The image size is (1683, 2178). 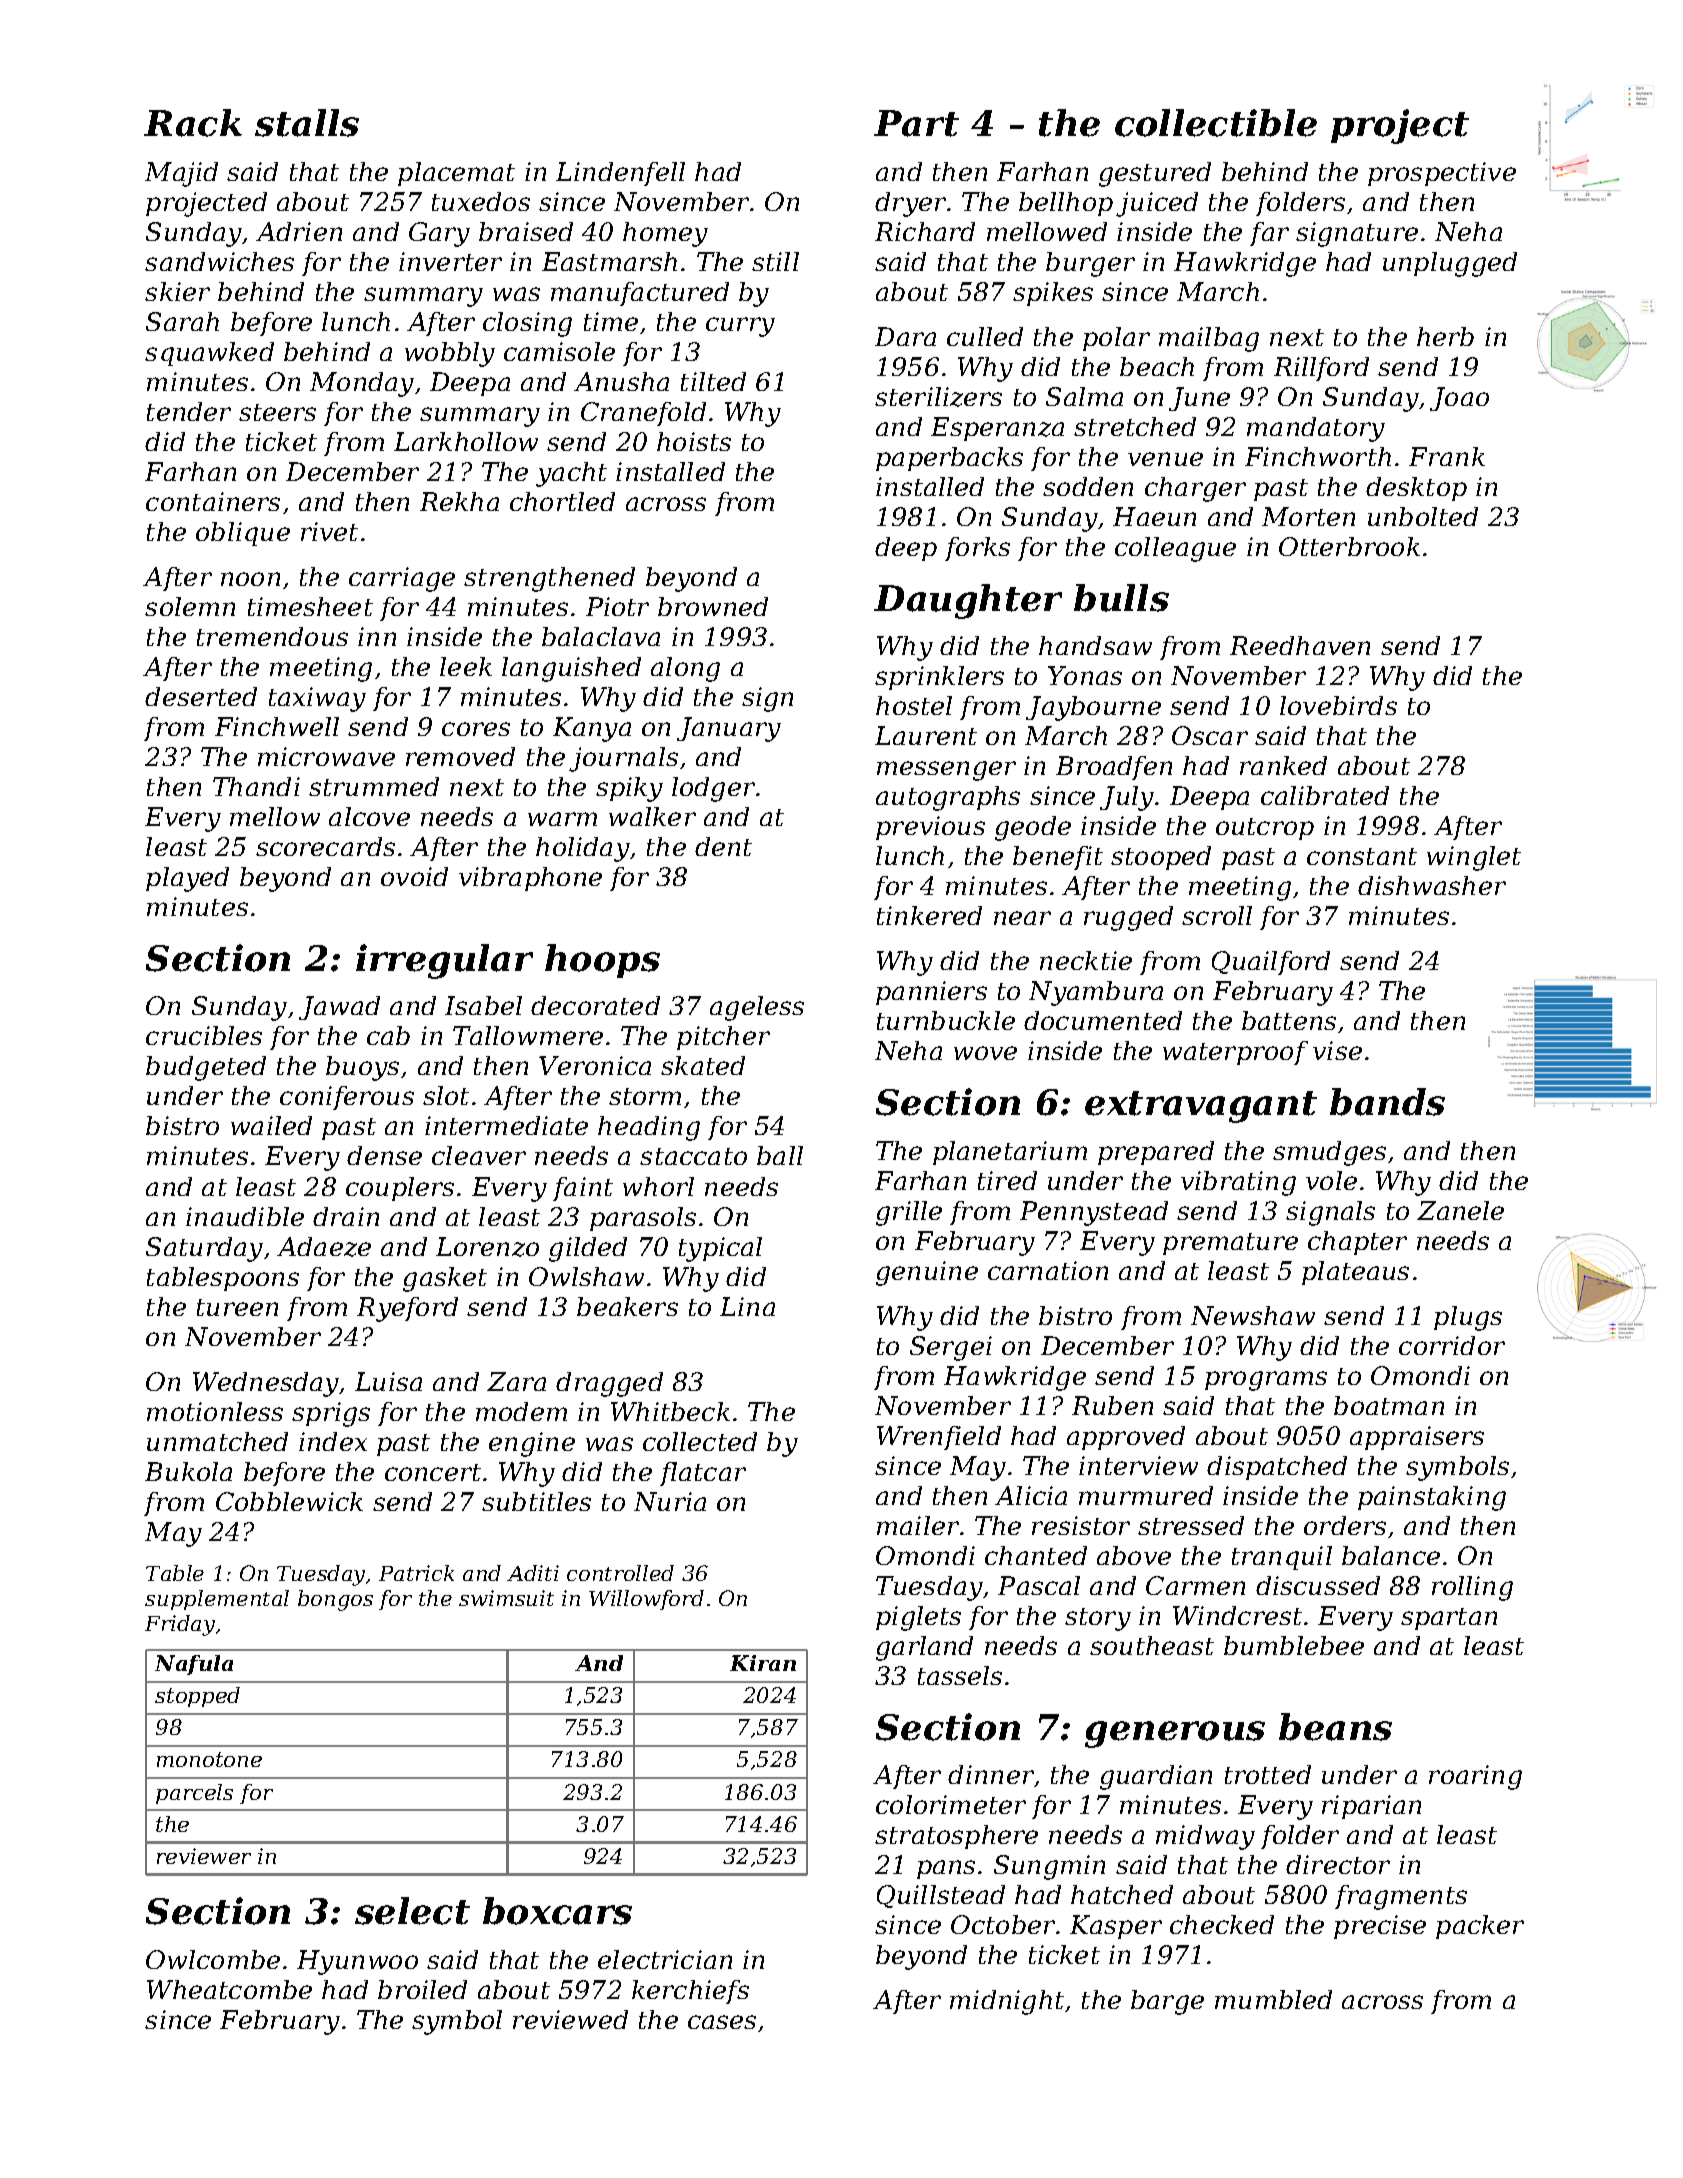 I want to click on select, so click(x=412, y=1911).
